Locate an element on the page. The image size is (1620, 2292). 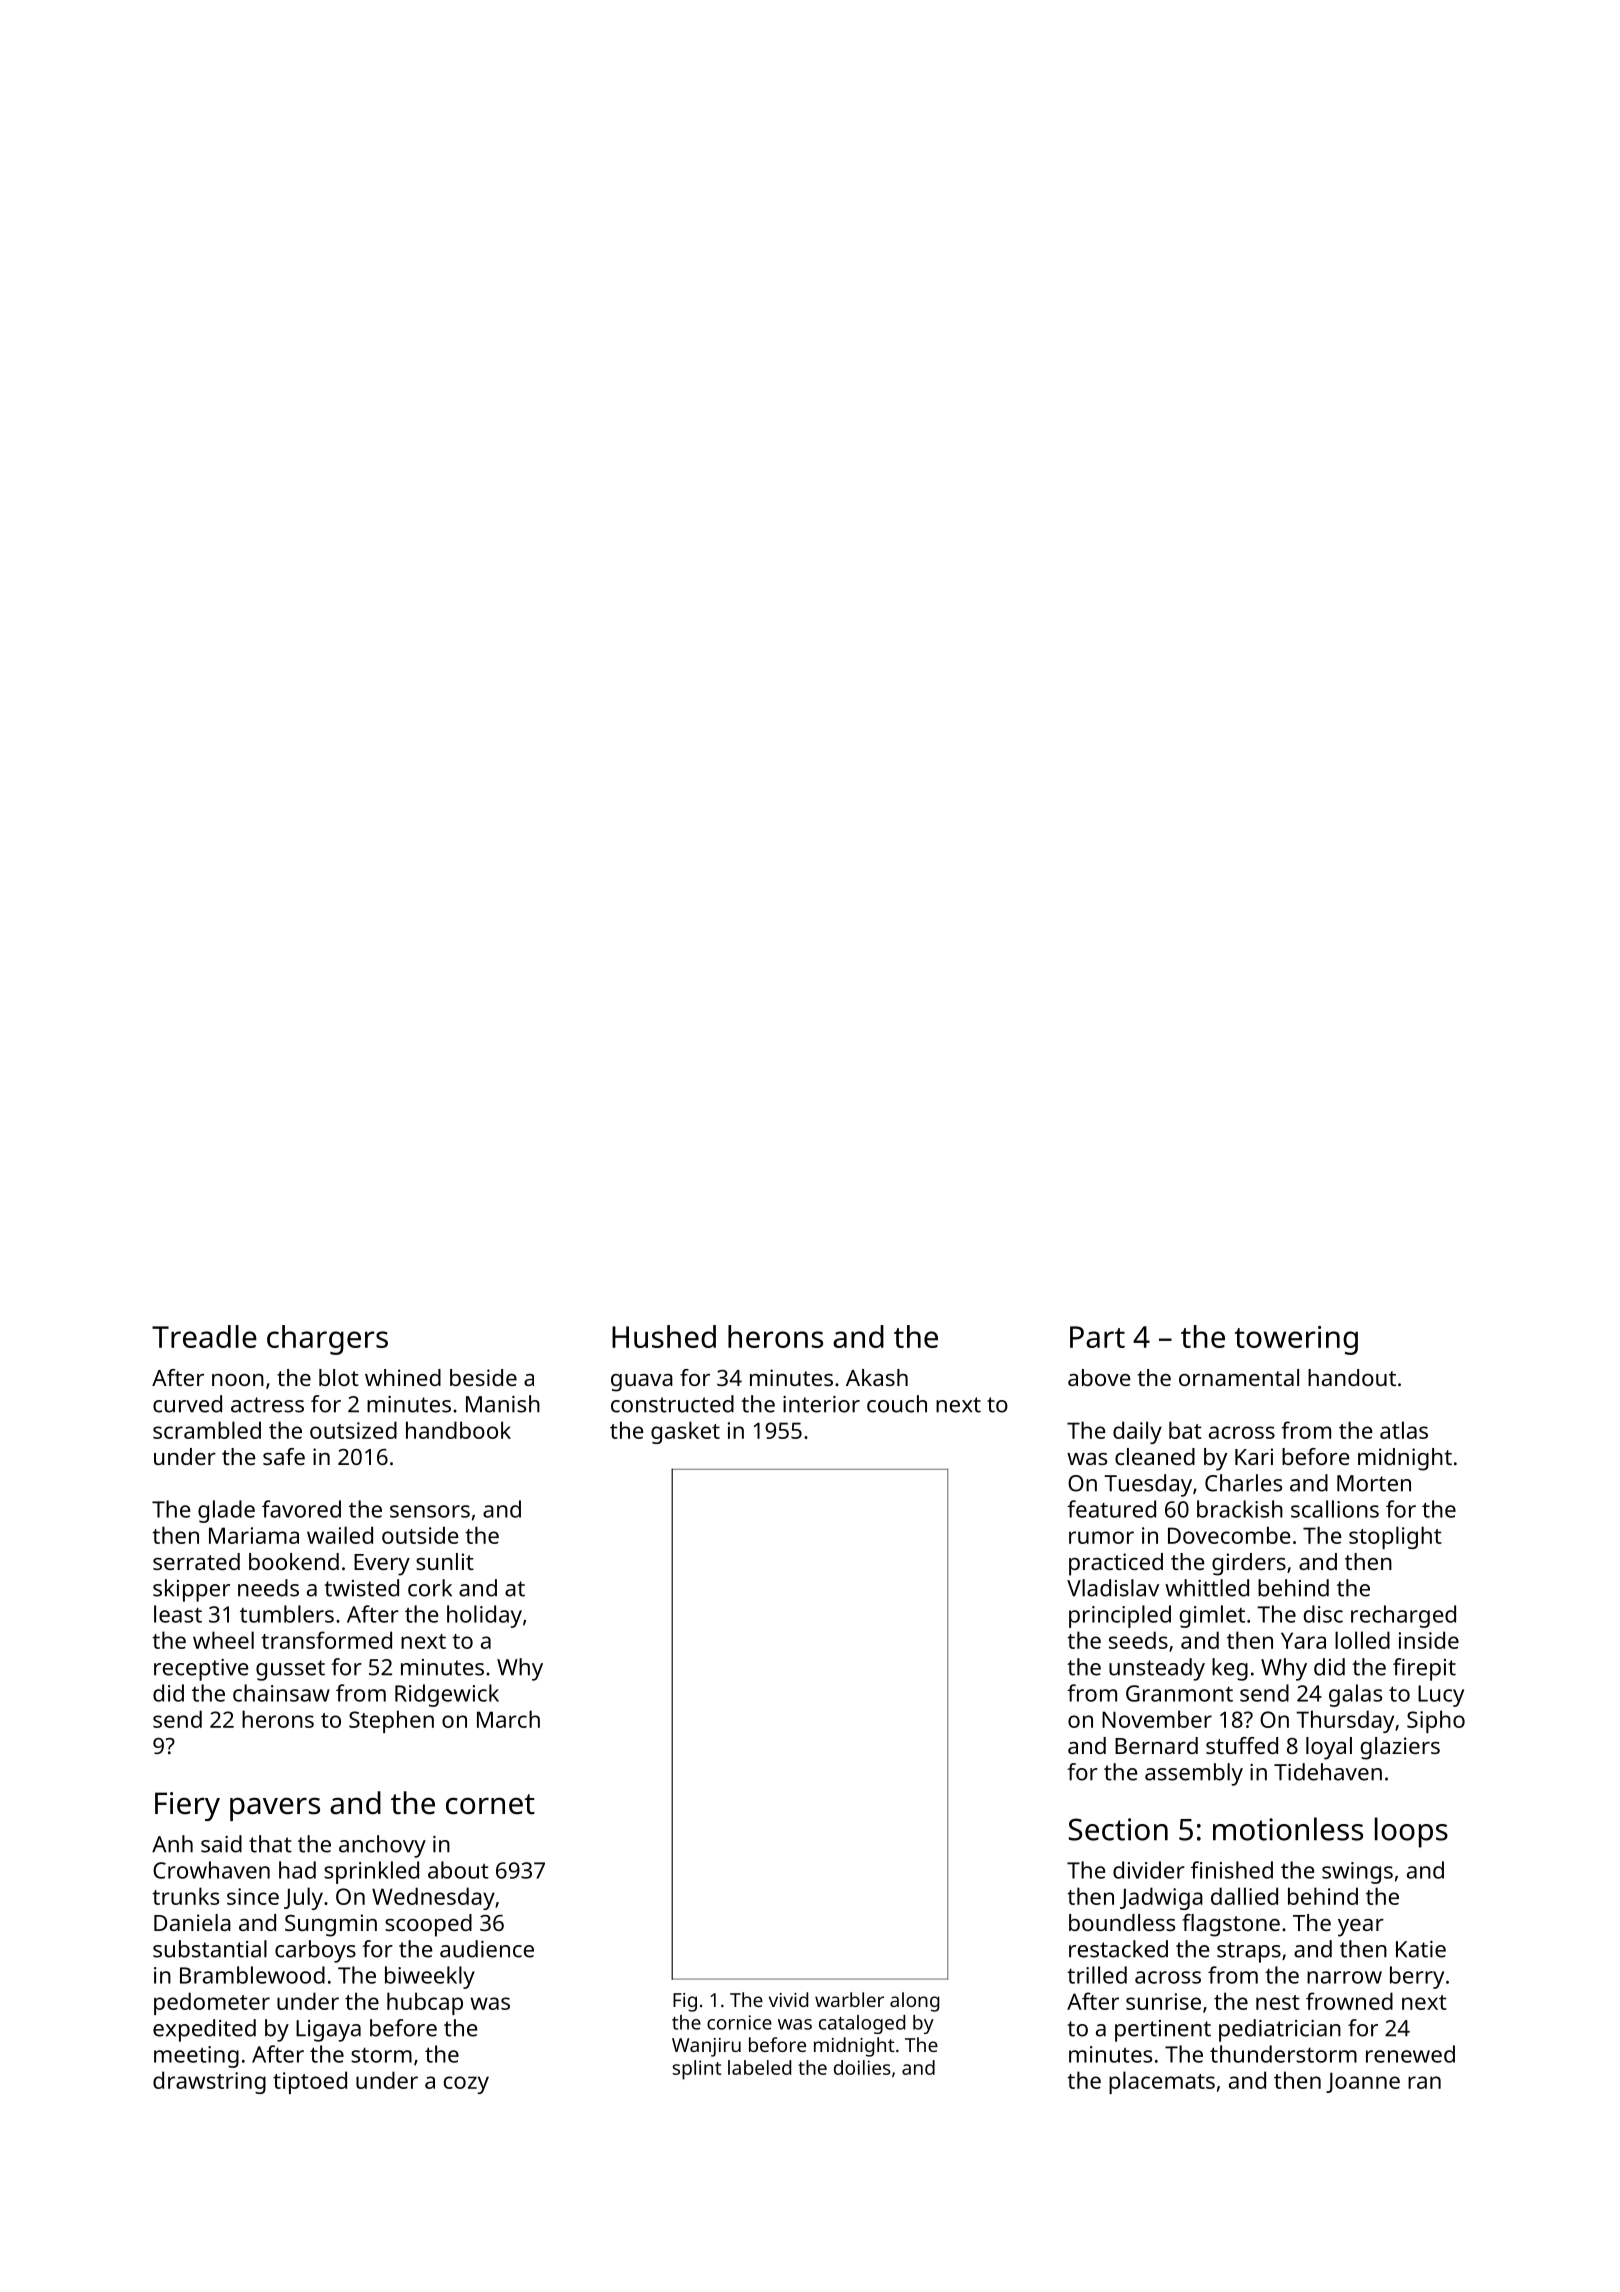
tiptoed is located at coordinates (310, 2082).
